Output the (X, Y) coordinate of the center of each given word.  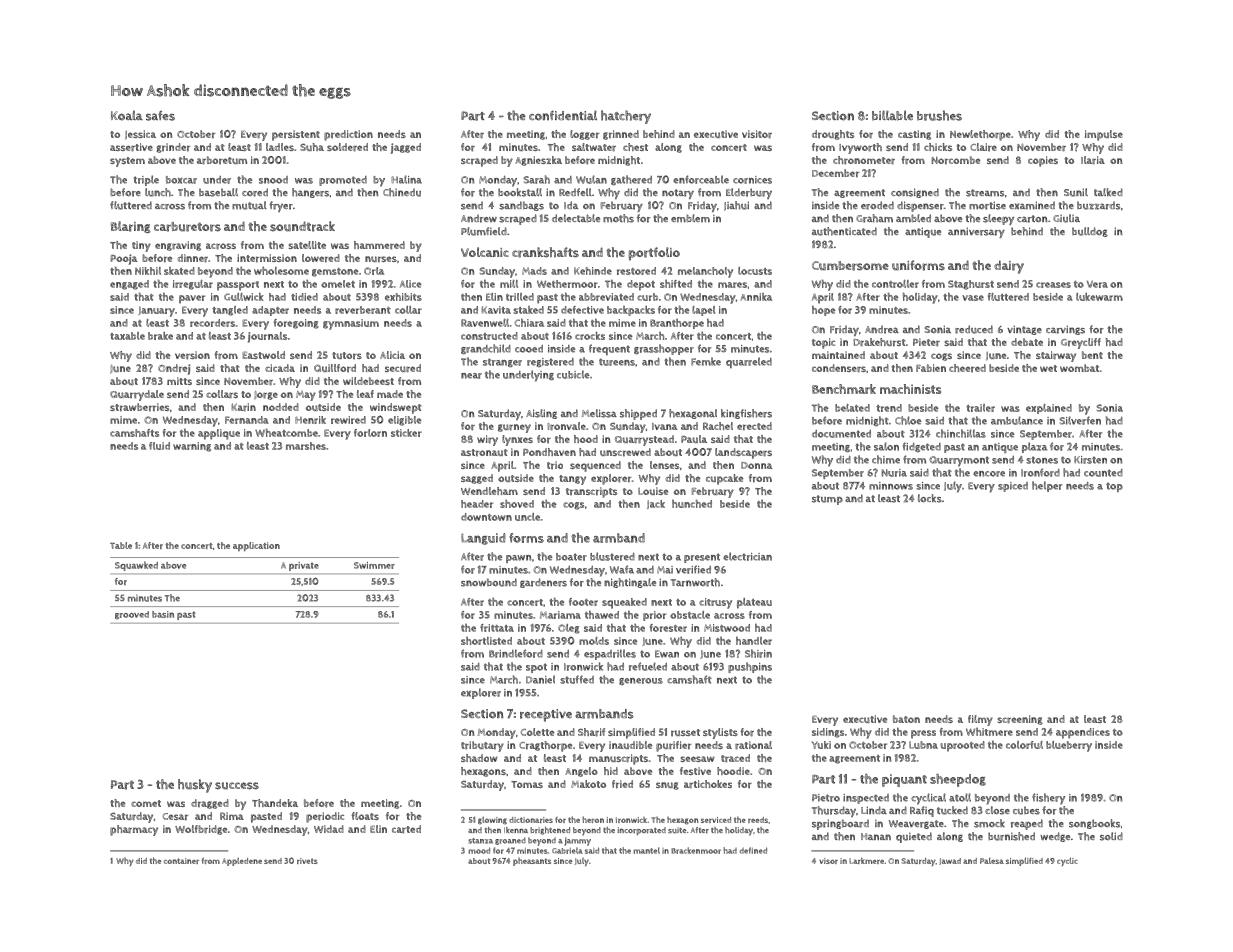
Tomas (527, 784)
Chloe (908, 420)
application (256, 547)
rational (753, 745)
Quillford (335, 368)
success (237, 785)
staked (528, 310)
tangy (572, 480)
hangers (310, 193)
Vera (1097, 284)
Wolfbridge (201, 830)
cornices (752, 180)
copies (1043, 161)
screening (1020, 720)
